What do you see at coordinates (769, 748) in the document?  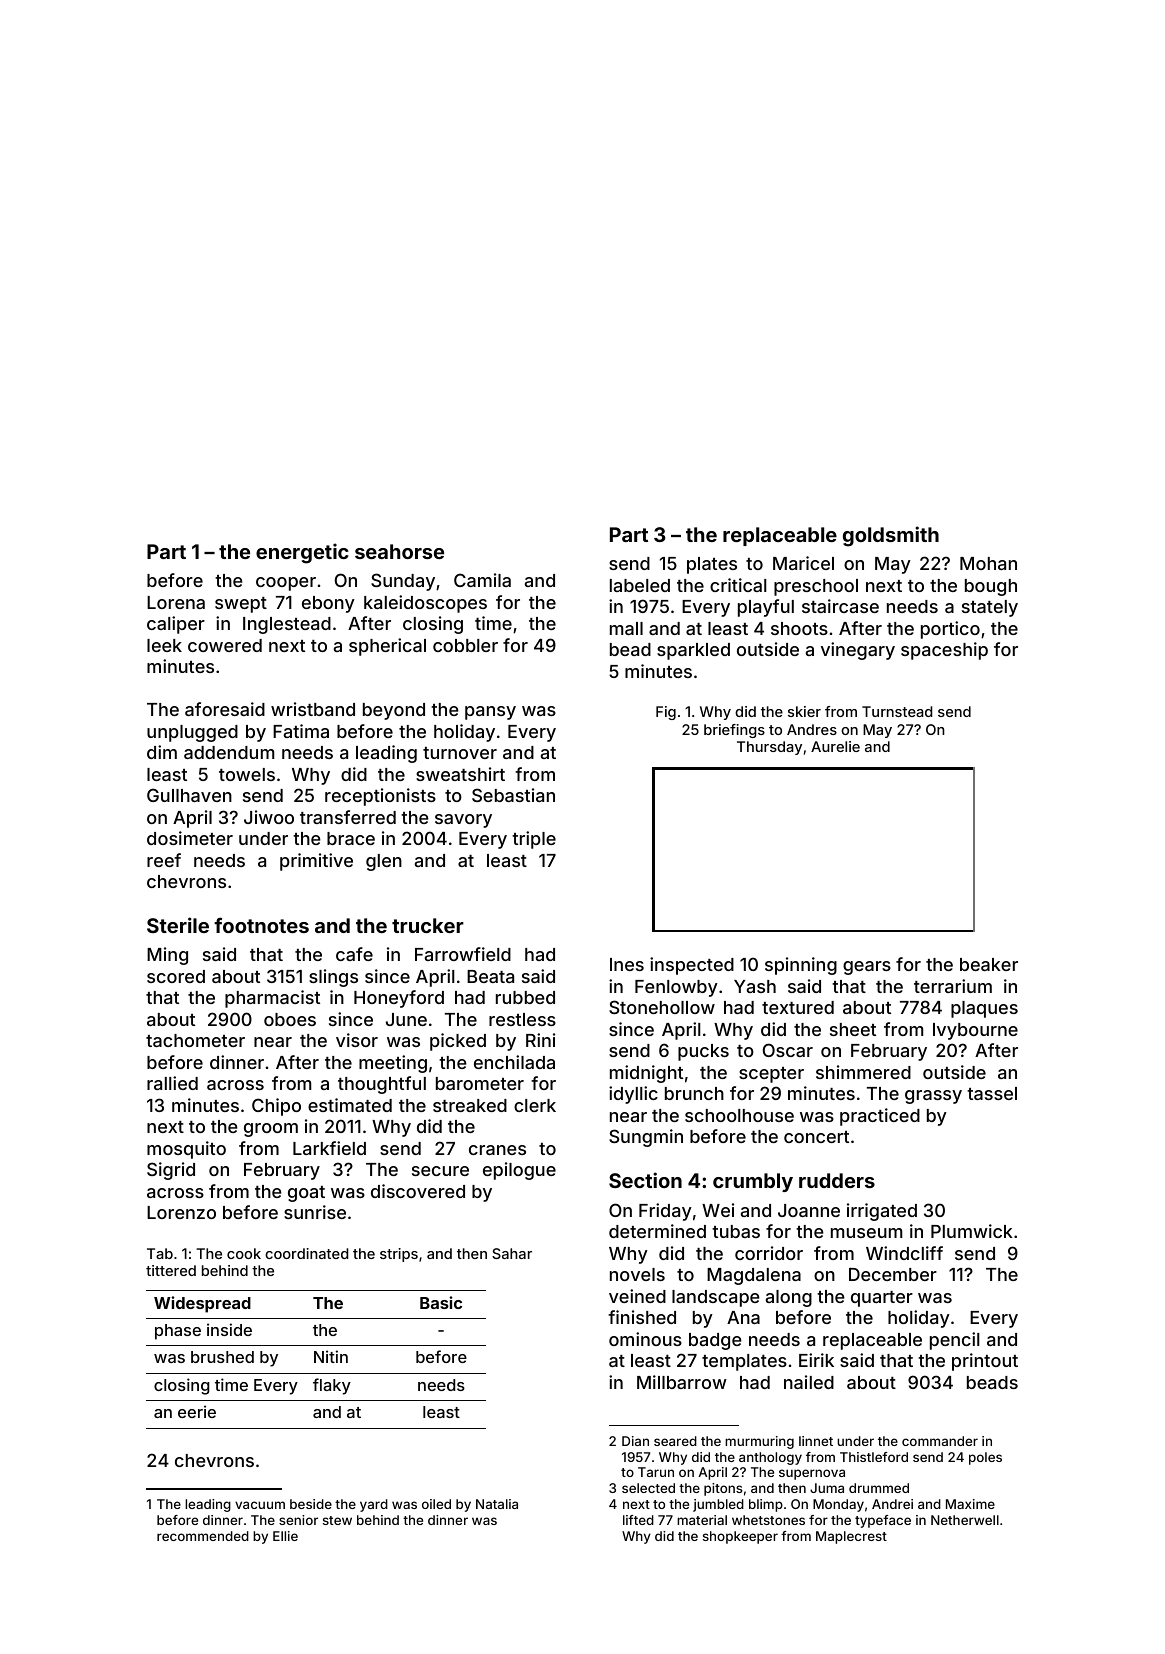 I see `Thursday` at bounding box center [769, 748].
